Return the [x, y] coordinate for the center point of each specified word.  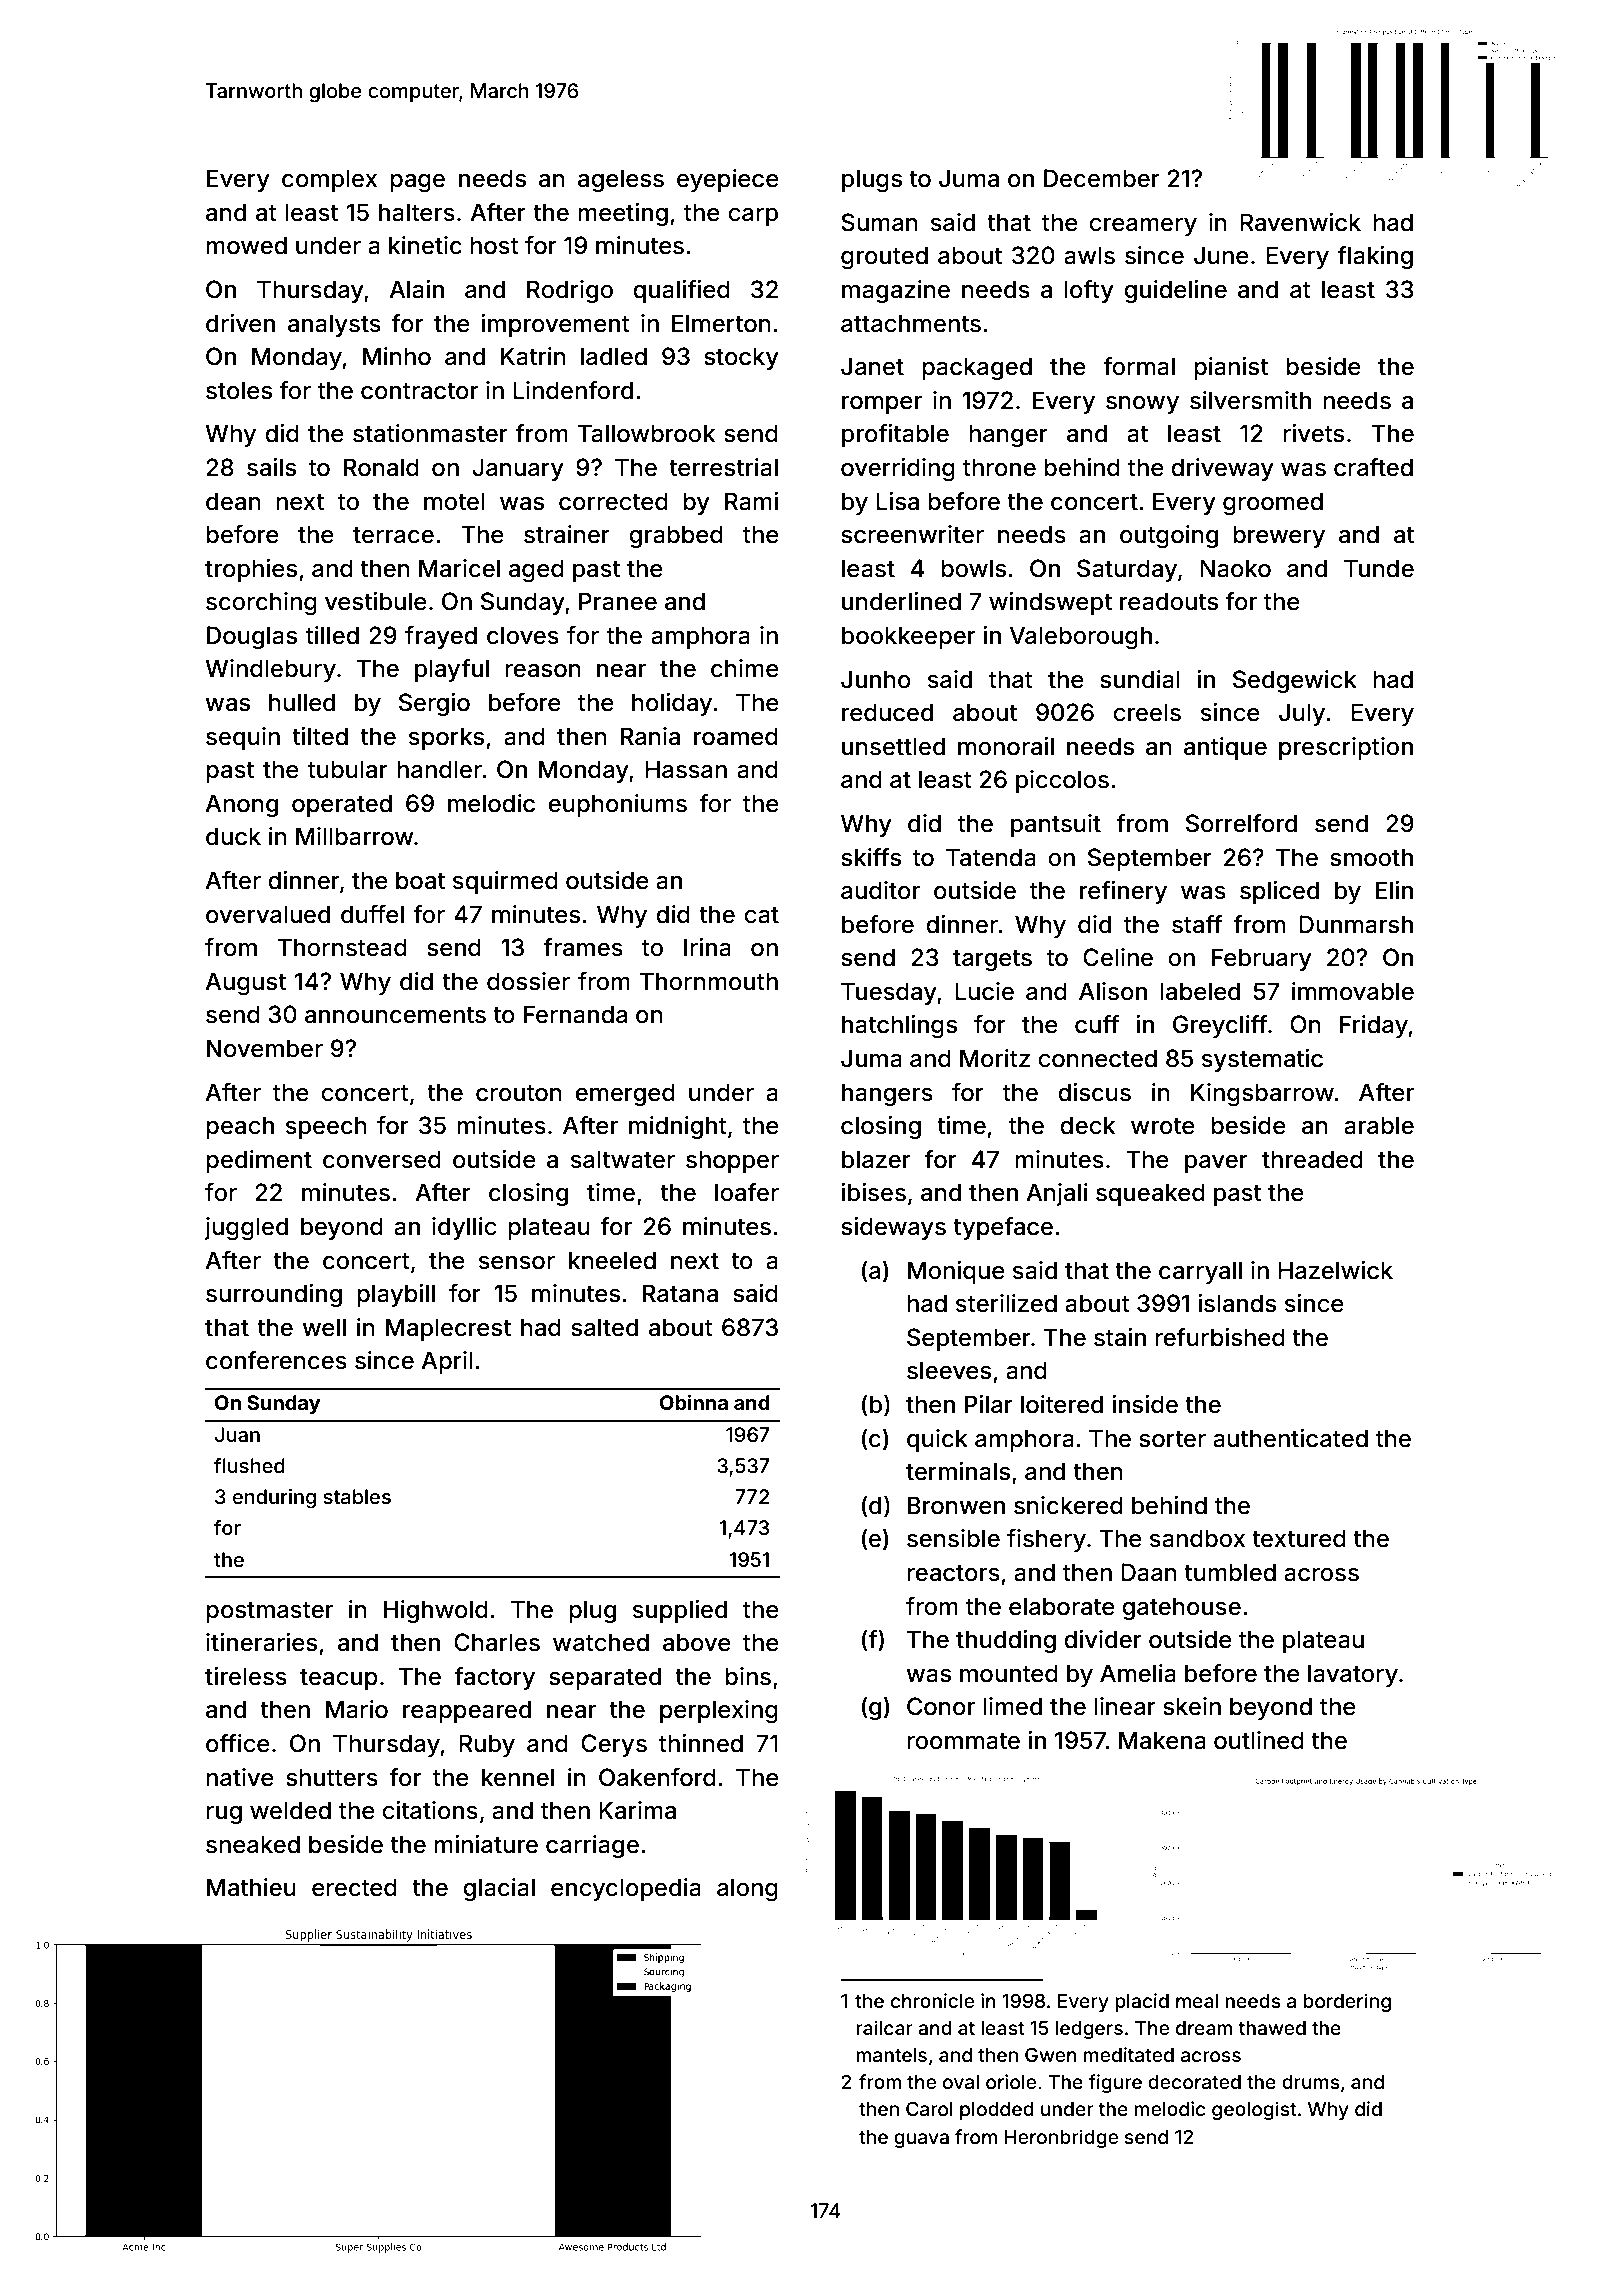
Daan [1149, 1572]
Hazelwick [1335, 1270]
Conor [941, 1706]
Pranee [618, 601]
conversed [382, 1159]
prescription [1346, 748]
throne [999, 467]
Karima [637, 1810]
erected [354, 1887]
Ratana [680, 1293]
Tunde [1379, 568]
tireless [246, 1676]
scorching [261, 603]
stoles [239, 390]
